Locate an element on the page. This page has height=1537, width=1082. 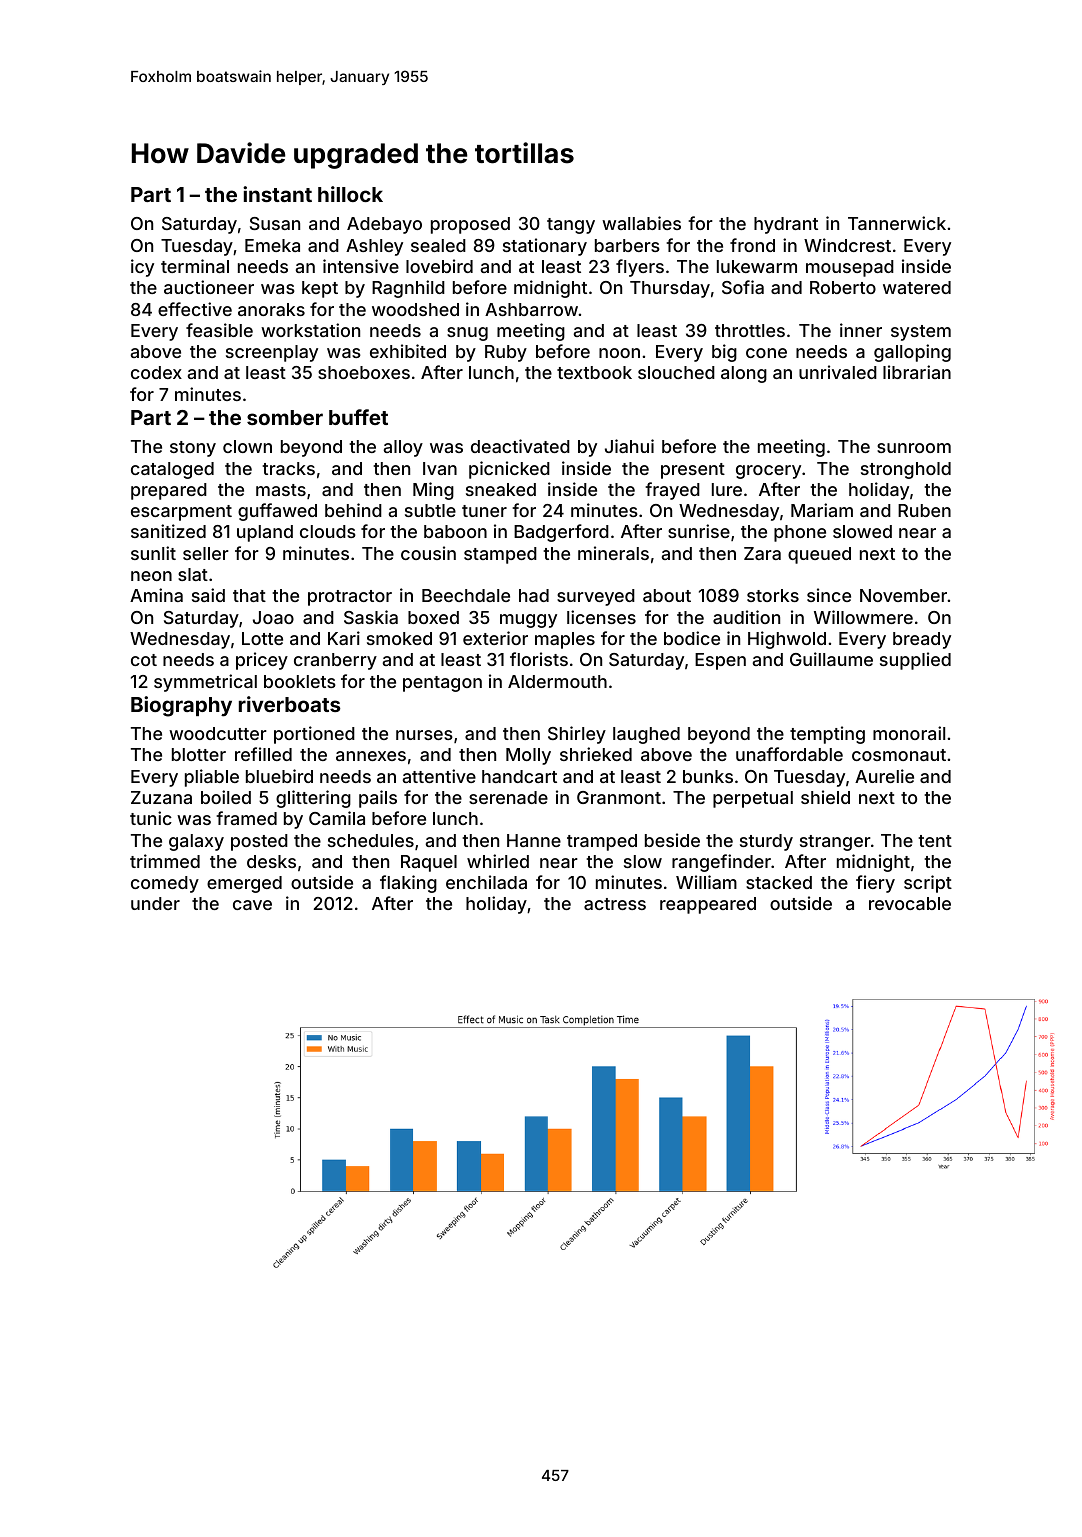
bready is located at coordinates (922, 640).
